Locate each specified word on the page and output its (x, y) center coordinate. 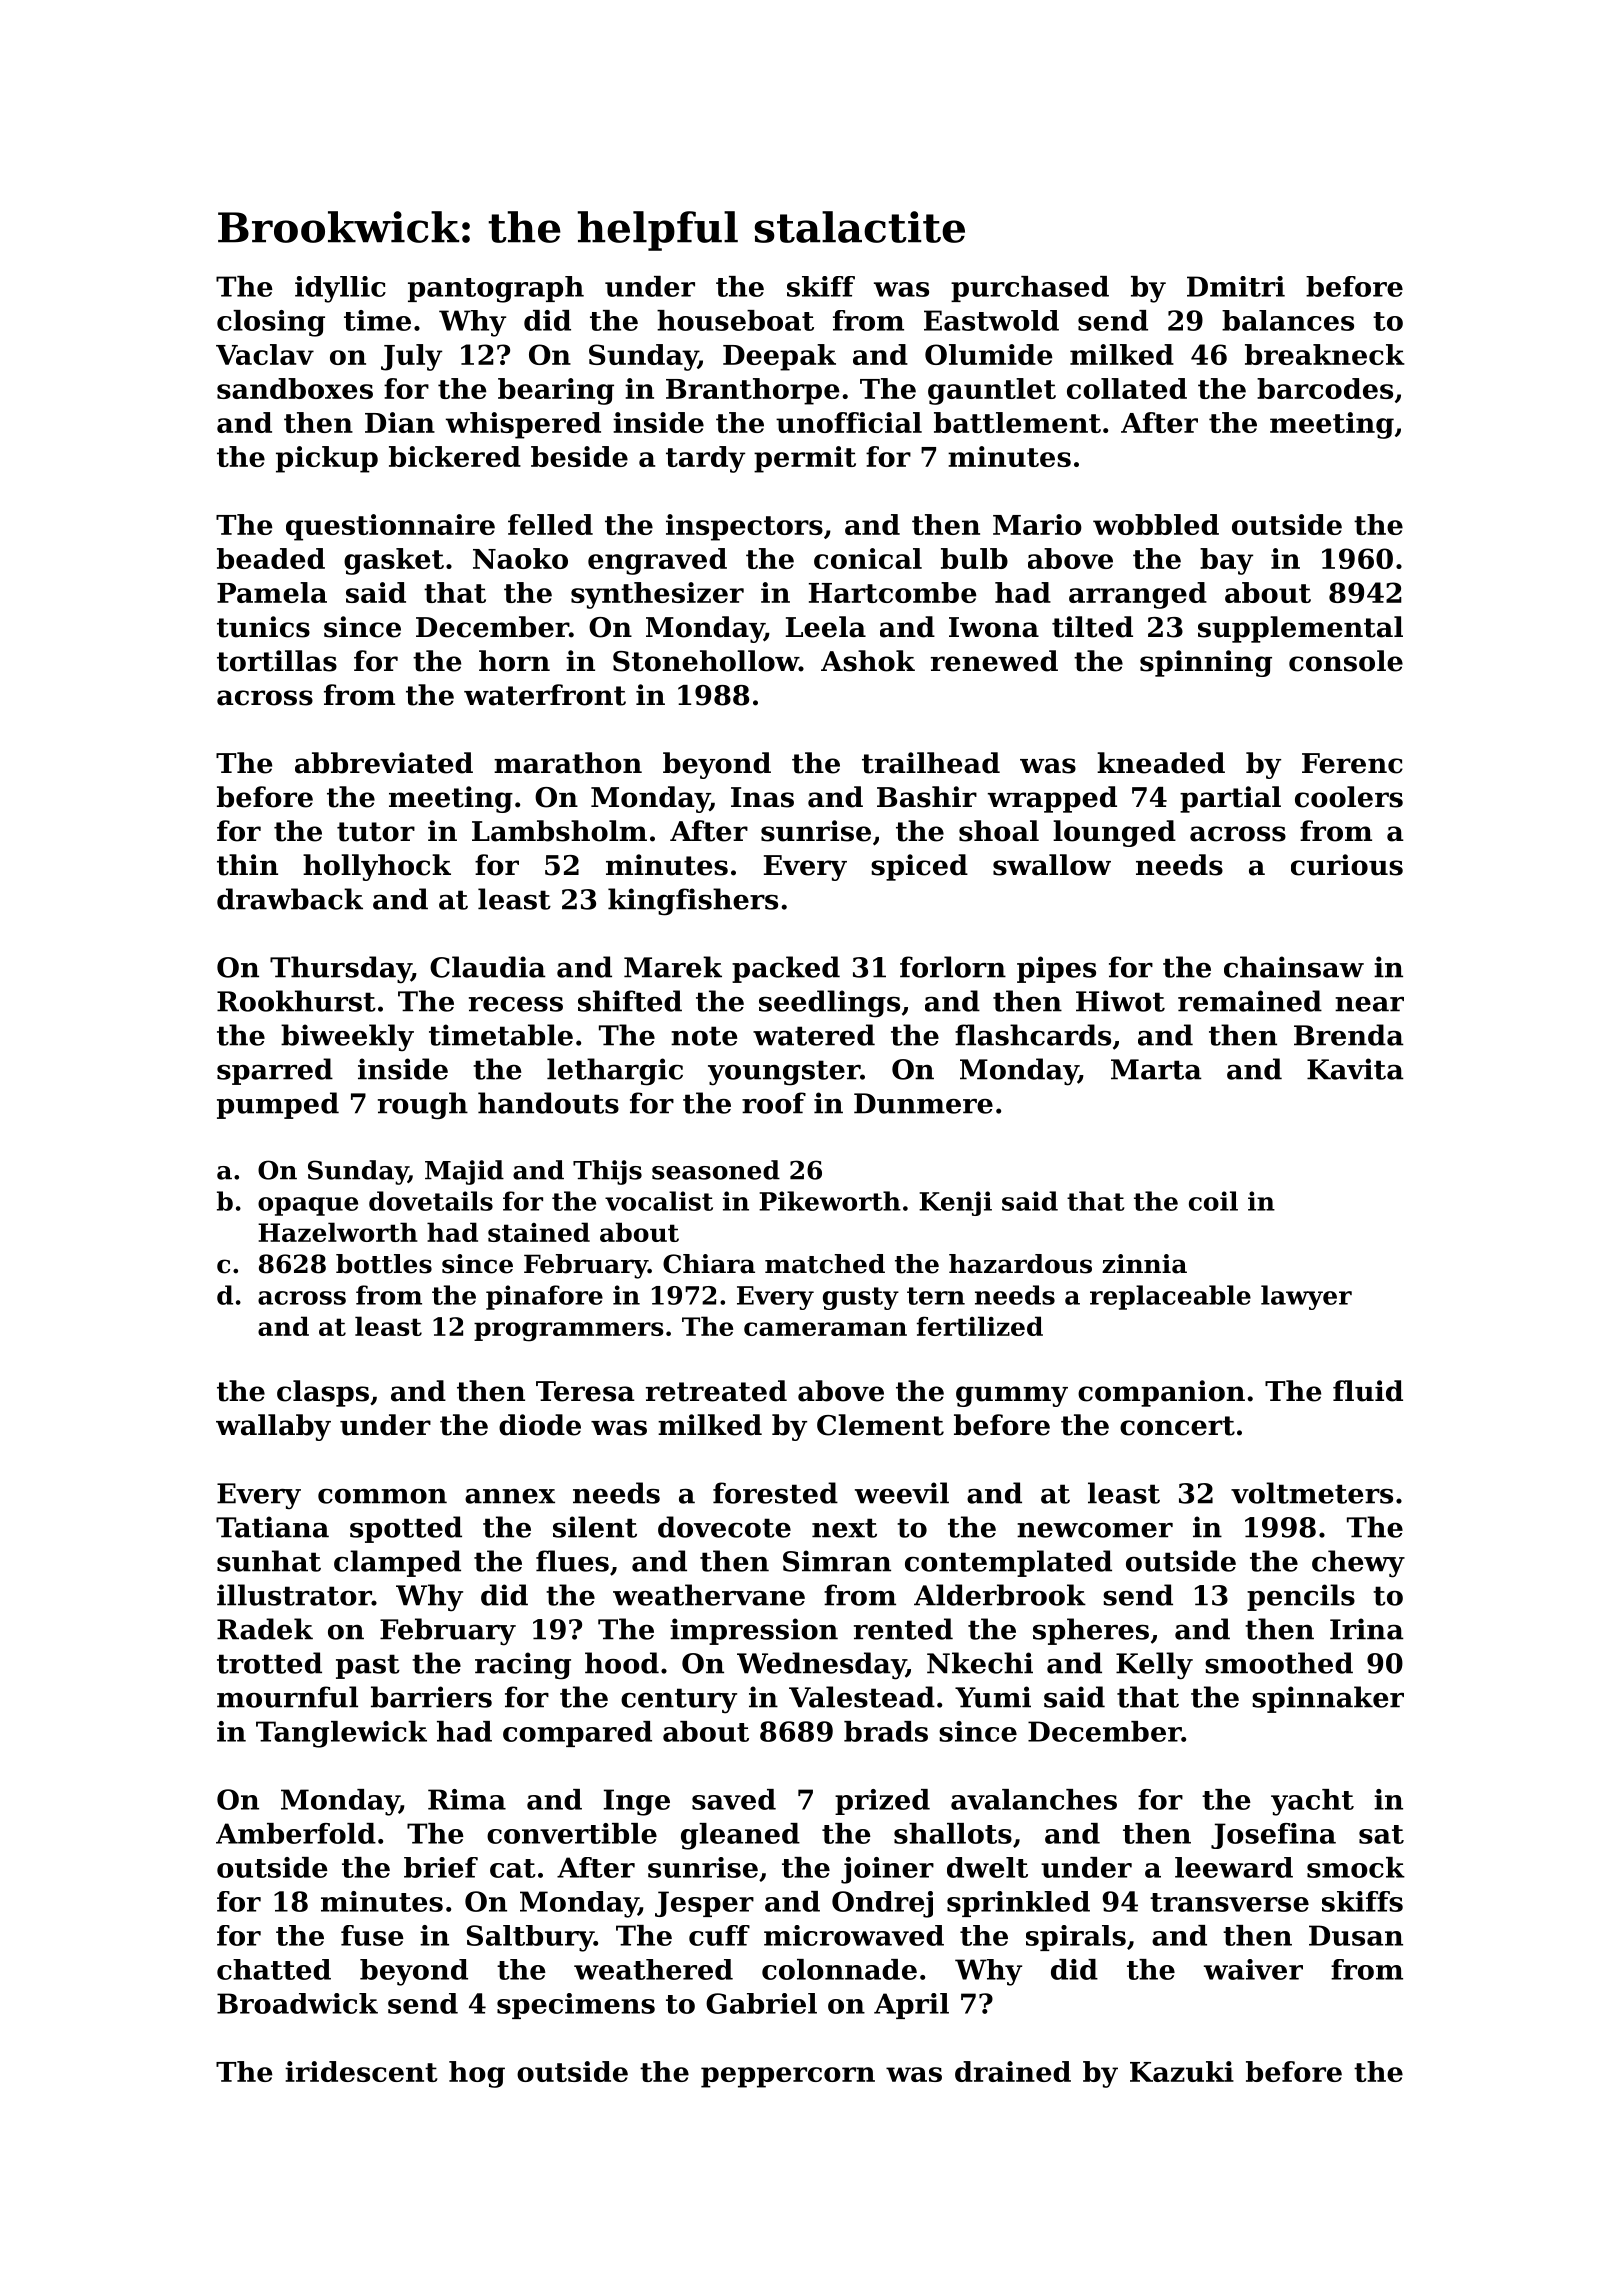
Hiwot (1120, 1001)
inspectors (744, 527)
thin (247, 865)
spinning (1206, 663)
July (411, 357)
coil (1213, 1201)
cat (513, 1868)
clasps (323, 1393)
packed (786, 969)
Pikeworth (830, 1201)
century (679, 1701)
